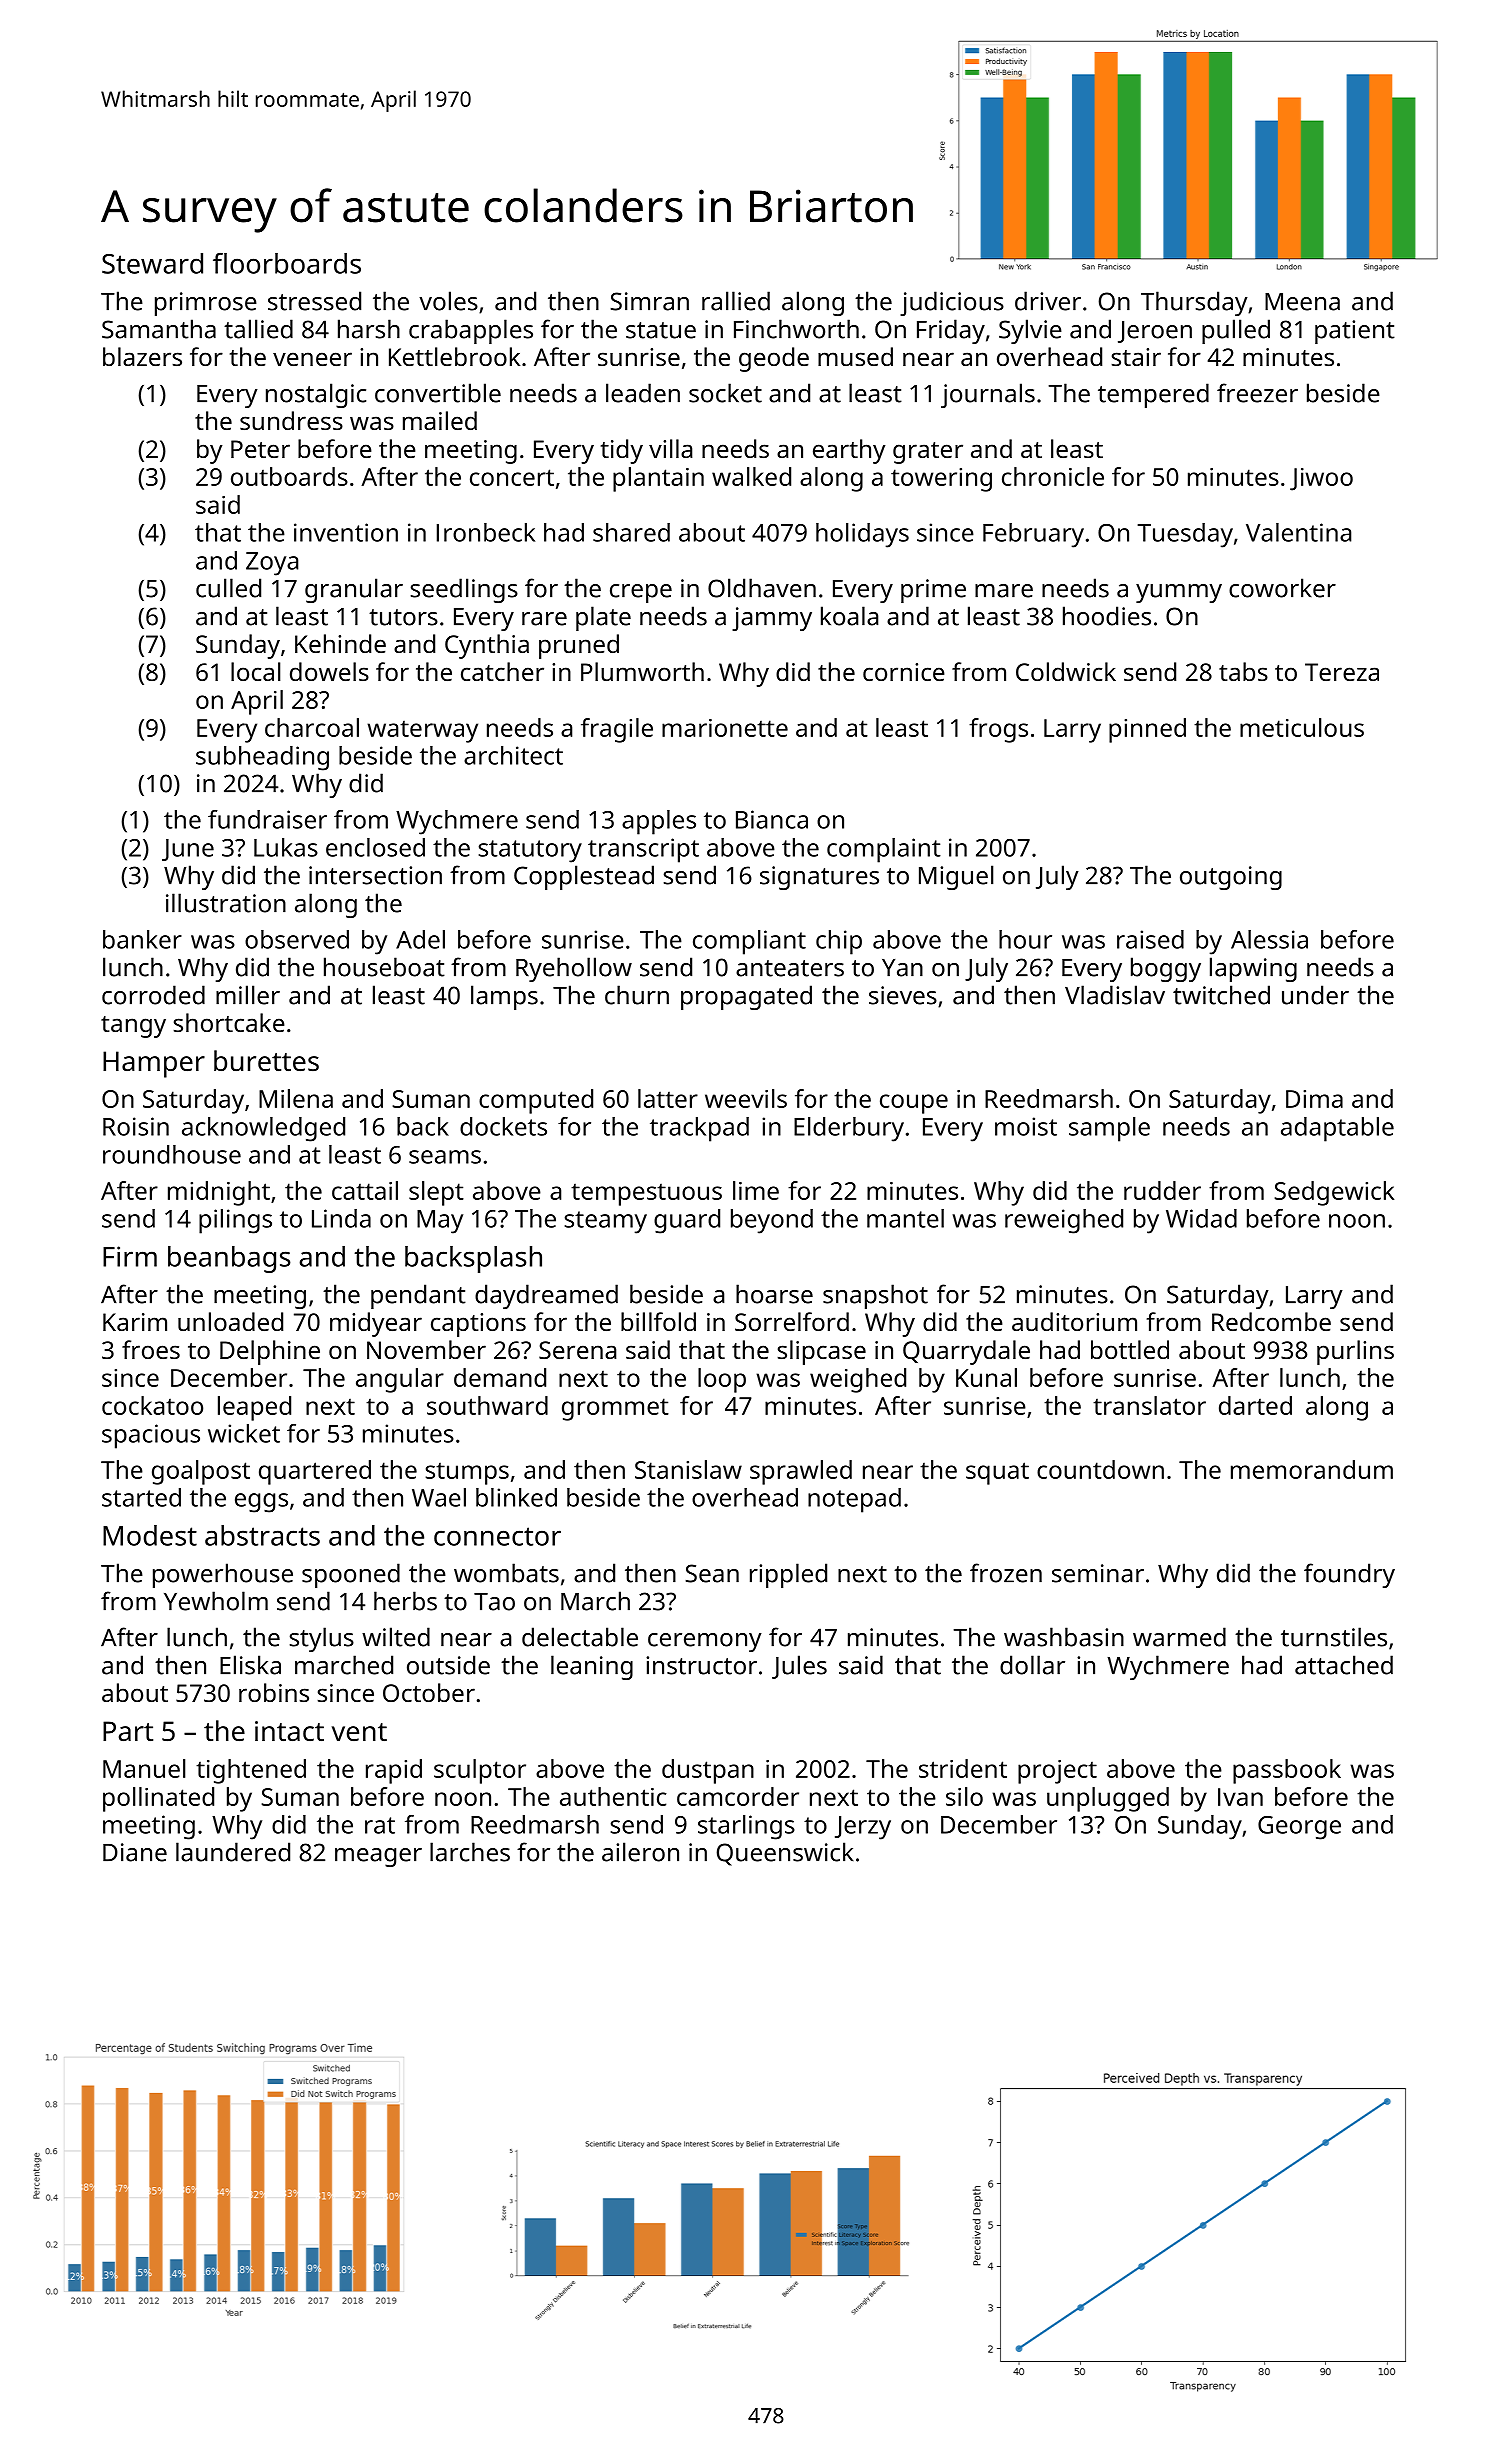  What do you see at coordinates (470, 1852) in the page?
I see `larches` at bounding box center [470, 1852].
